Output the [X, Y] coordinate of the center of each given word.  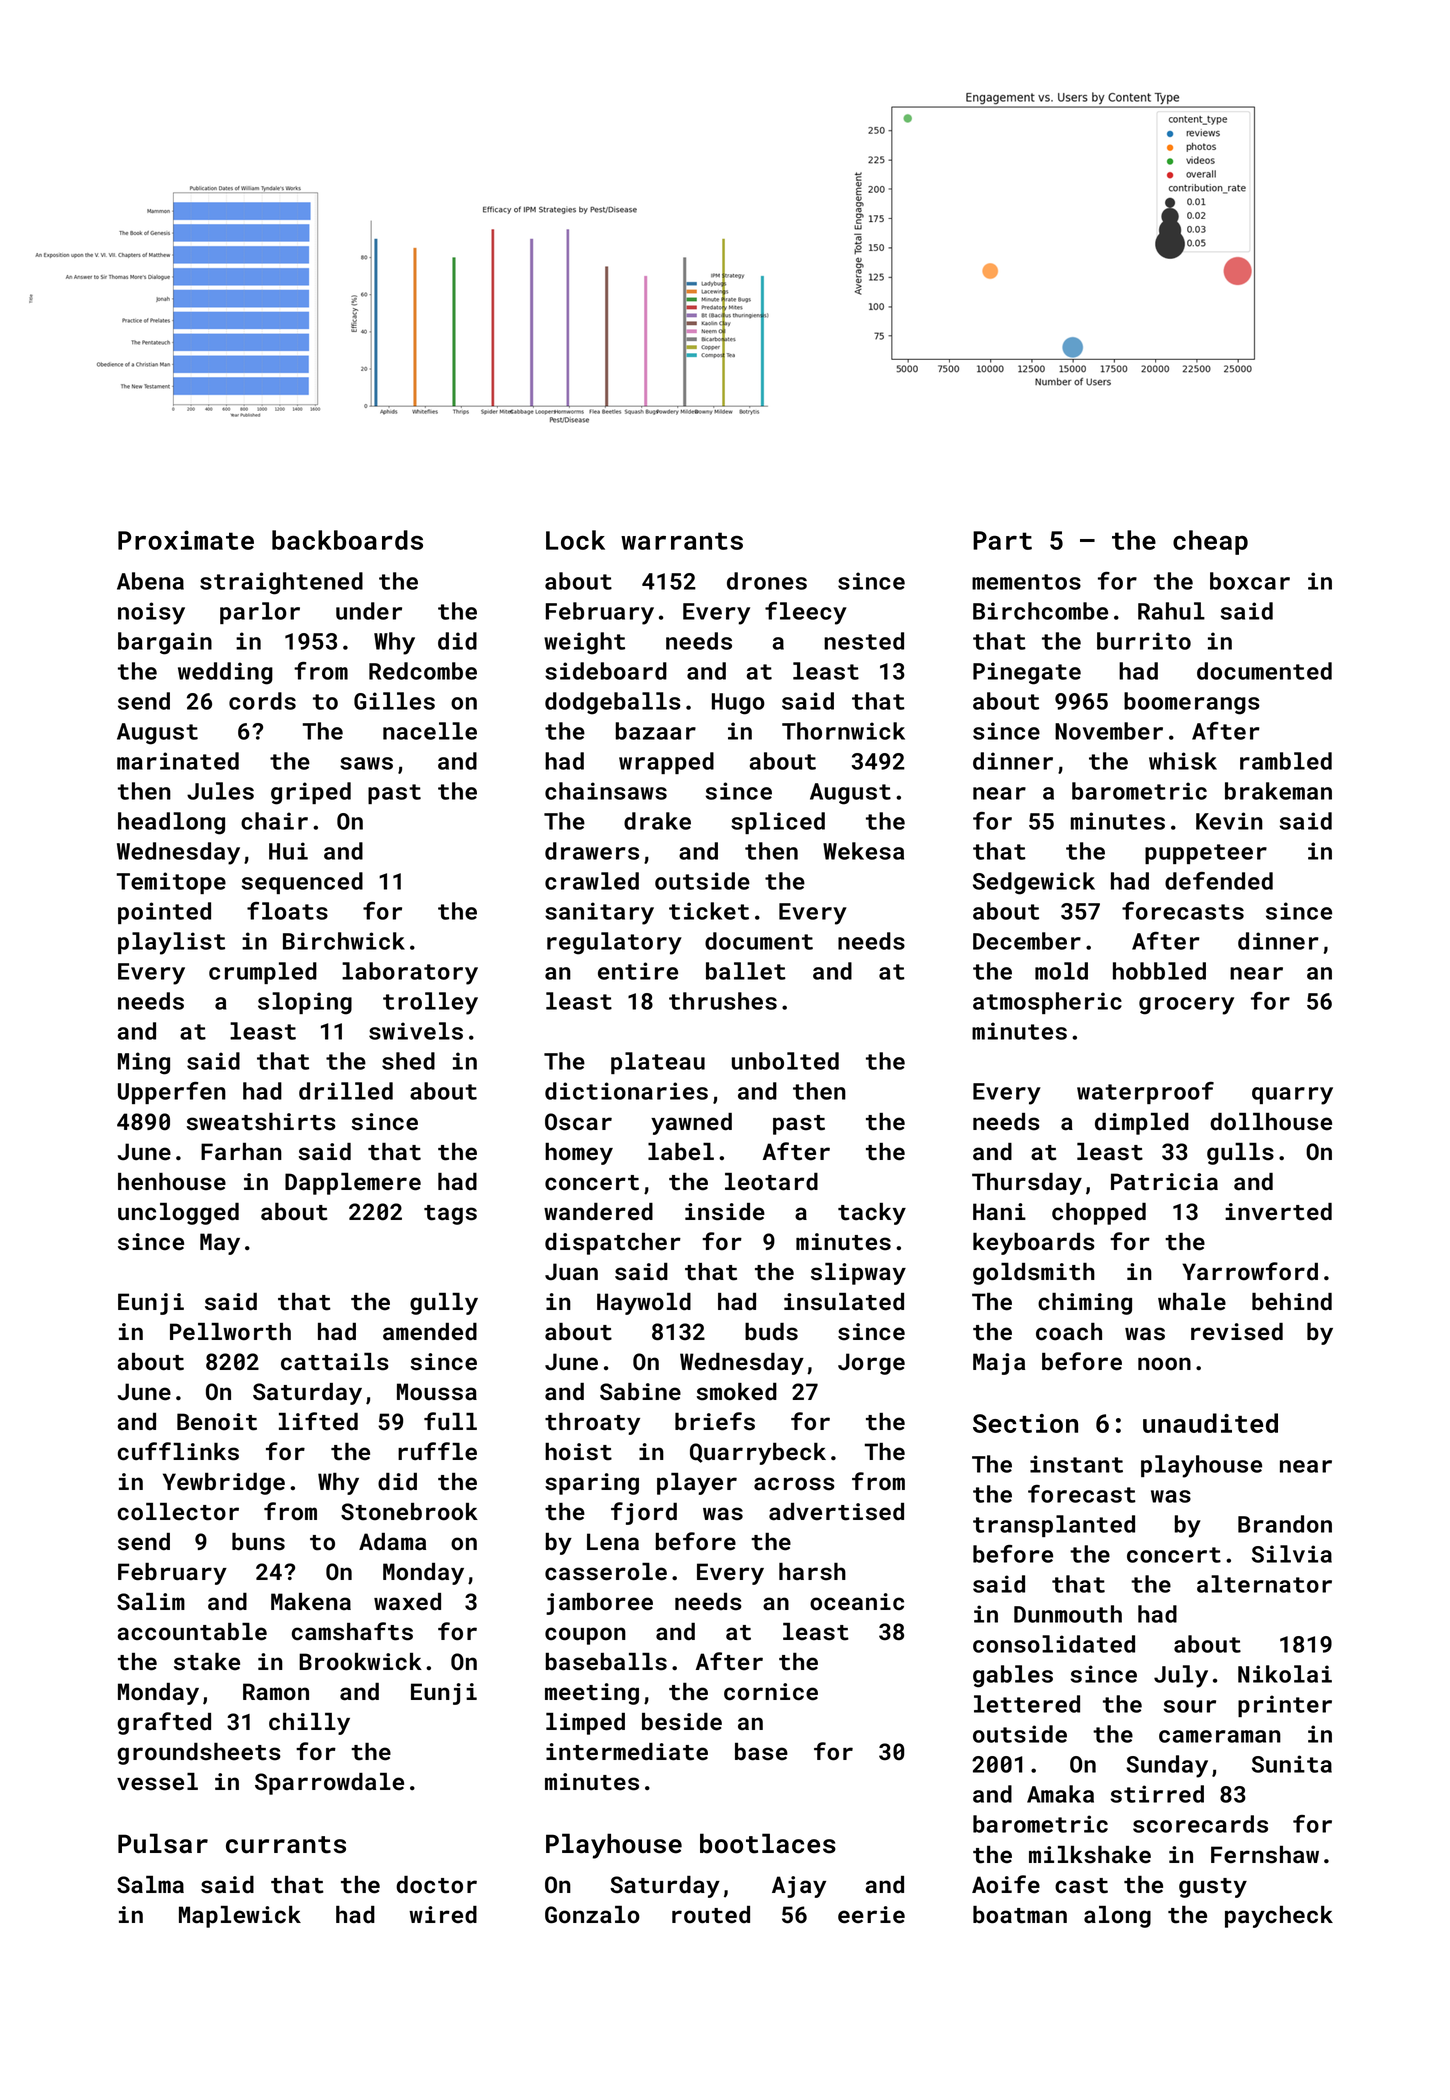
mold [1061, 971]
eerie [871, 1915]
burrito [1144, 641]
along [1117, 1917]
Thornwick [843, 731]
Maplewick [240, 1917]
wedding [225, 673]
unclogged [178, 1214]
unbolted [785, 1061]
